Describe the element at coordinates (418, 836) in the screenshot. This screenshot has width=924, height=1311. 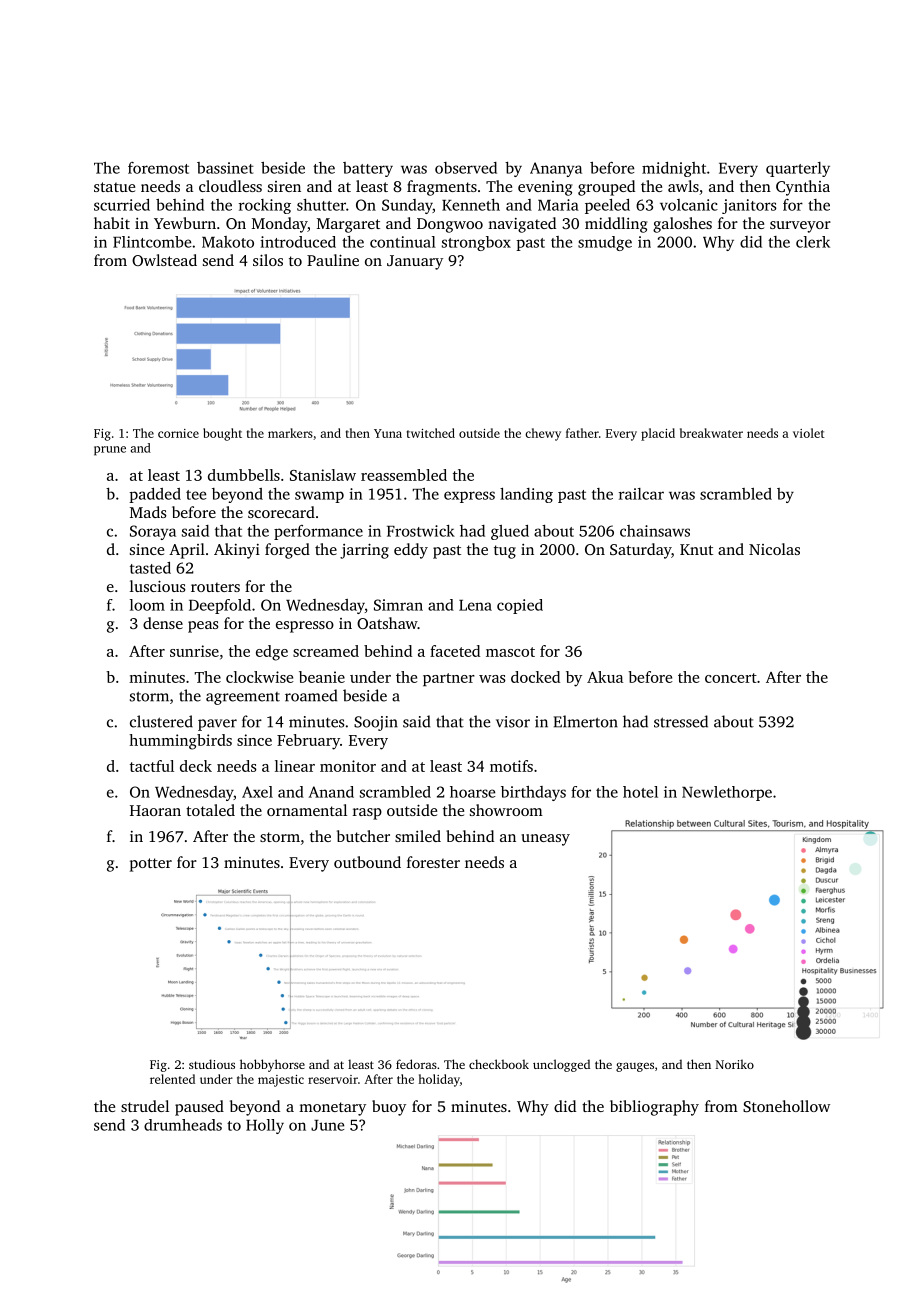
I see `smiled` at that location.
